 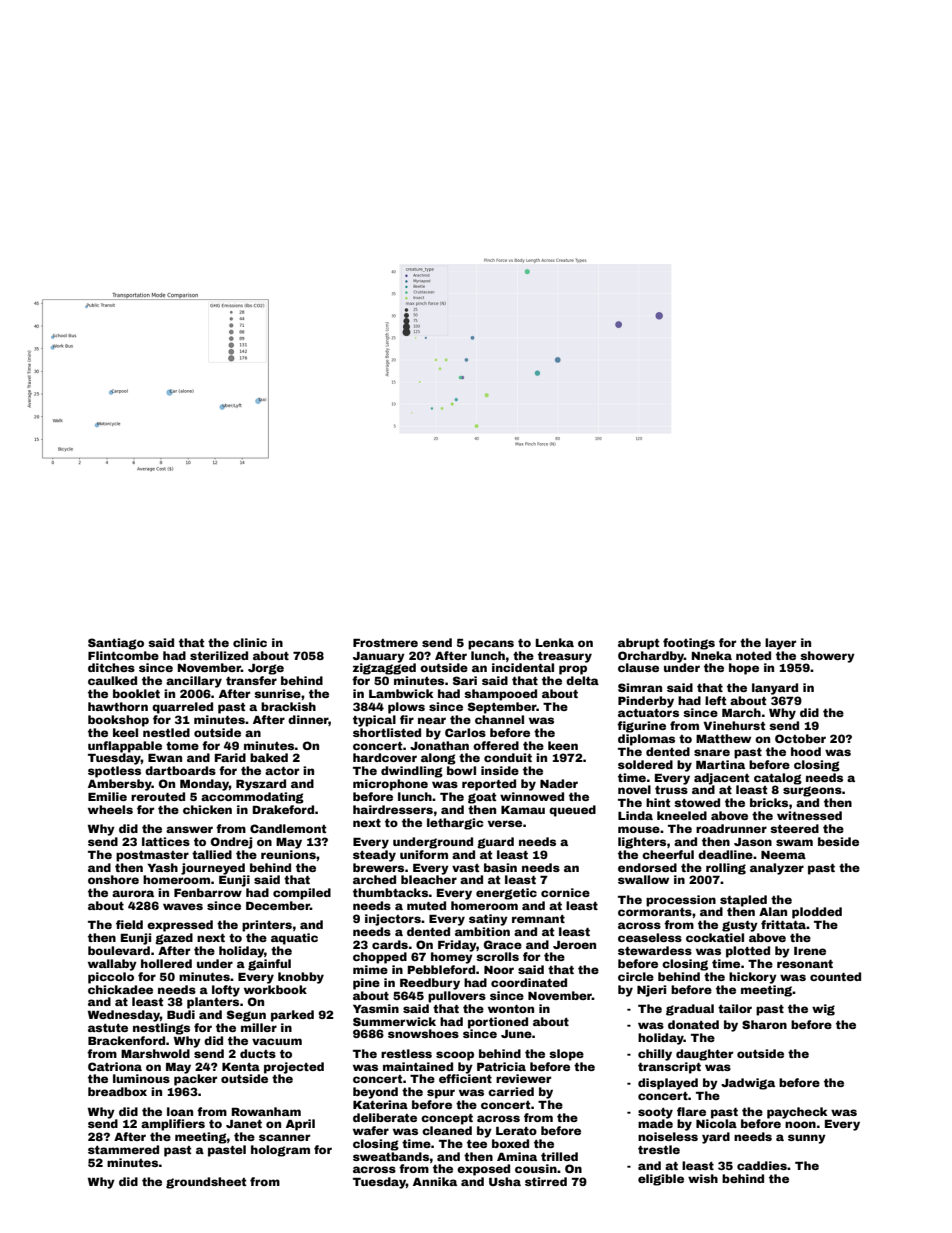 What do you see at coordinates (206, 1183) in the screenshot?
I see `groundsheet` at bounding box center [206, 1183].
